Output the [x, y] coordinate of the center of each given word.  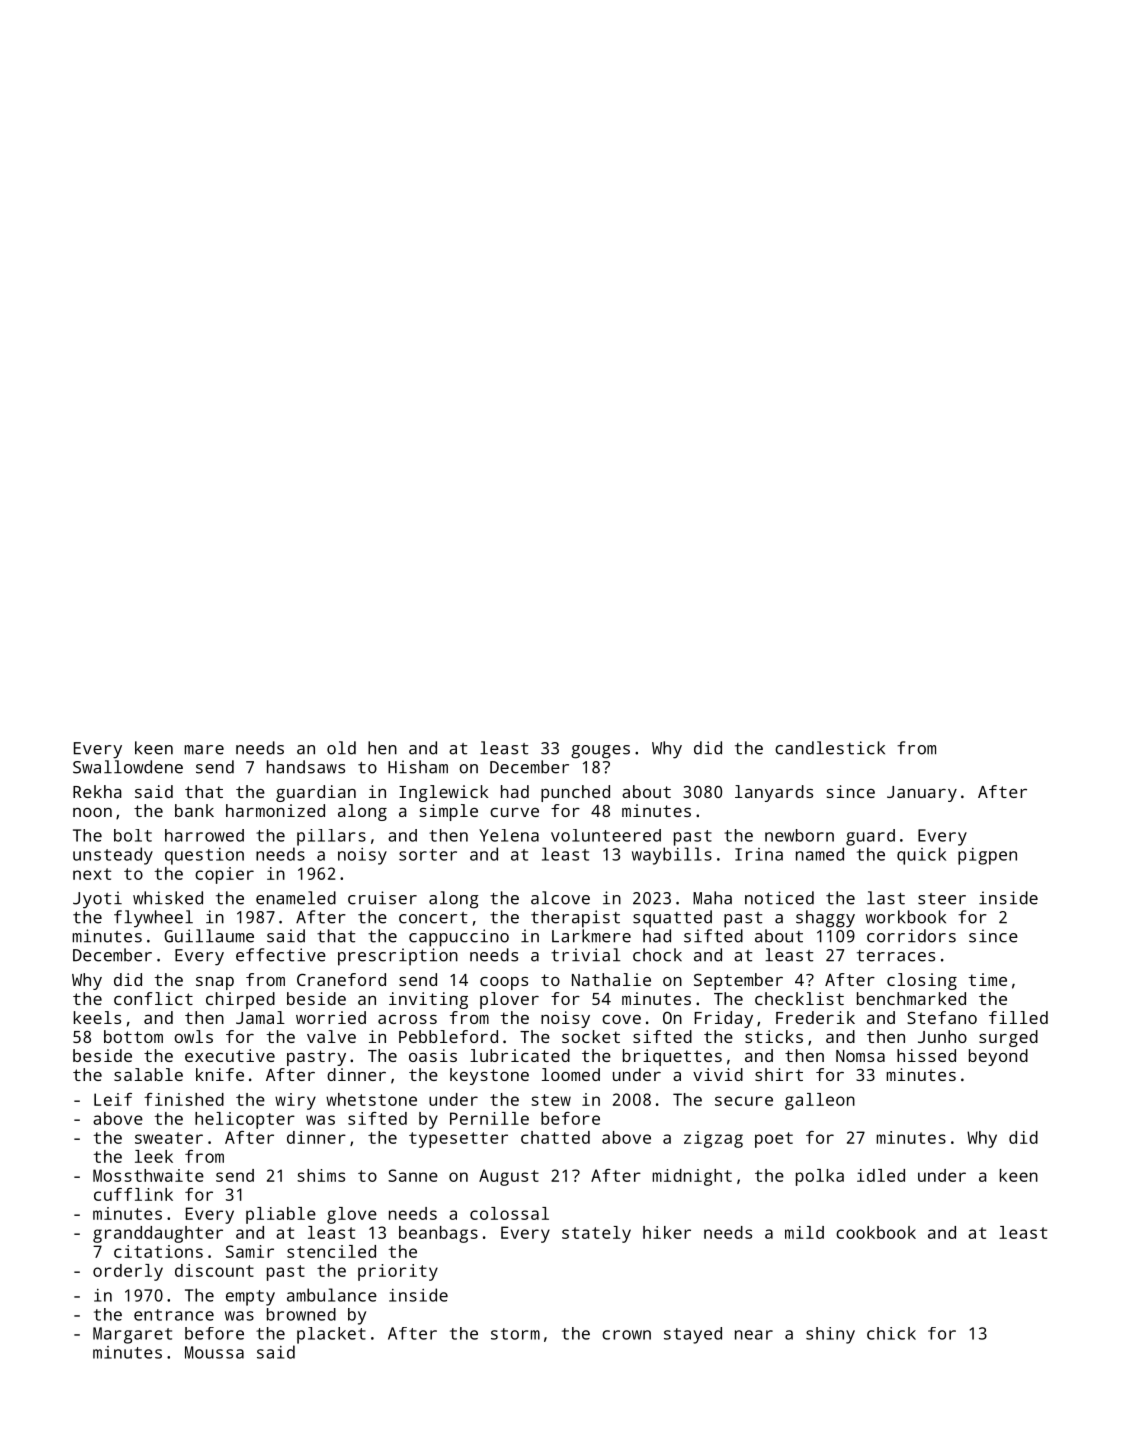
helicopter [245, 1120]
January [922, 794]
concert [433, 918]
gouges [600, 752]
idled [881, 1175]
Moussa [214, 1352]
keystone [489, 1076]
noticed [779, 898]
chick [891, 1333]
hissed [926, 1055]
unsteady [113, 856]
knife [220, 1074]
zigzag [713, 1139]
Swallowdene [128, 767]
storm [515, 1334]
